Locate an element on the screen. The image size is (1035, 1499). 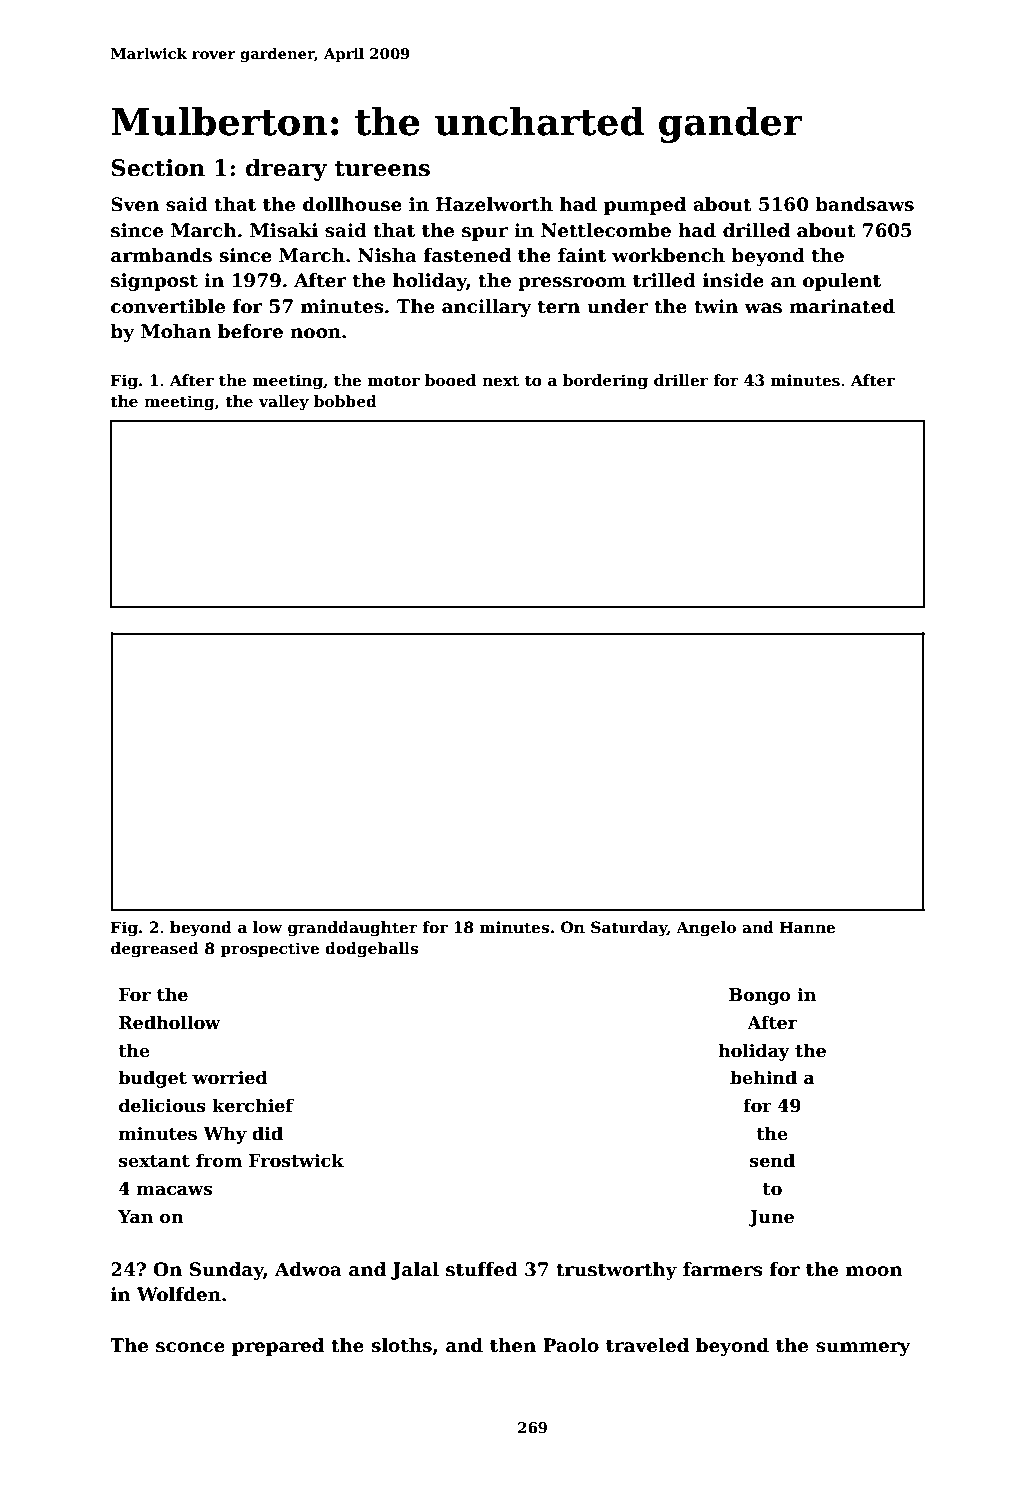
Saturday is located at coordinates (629, 929).
